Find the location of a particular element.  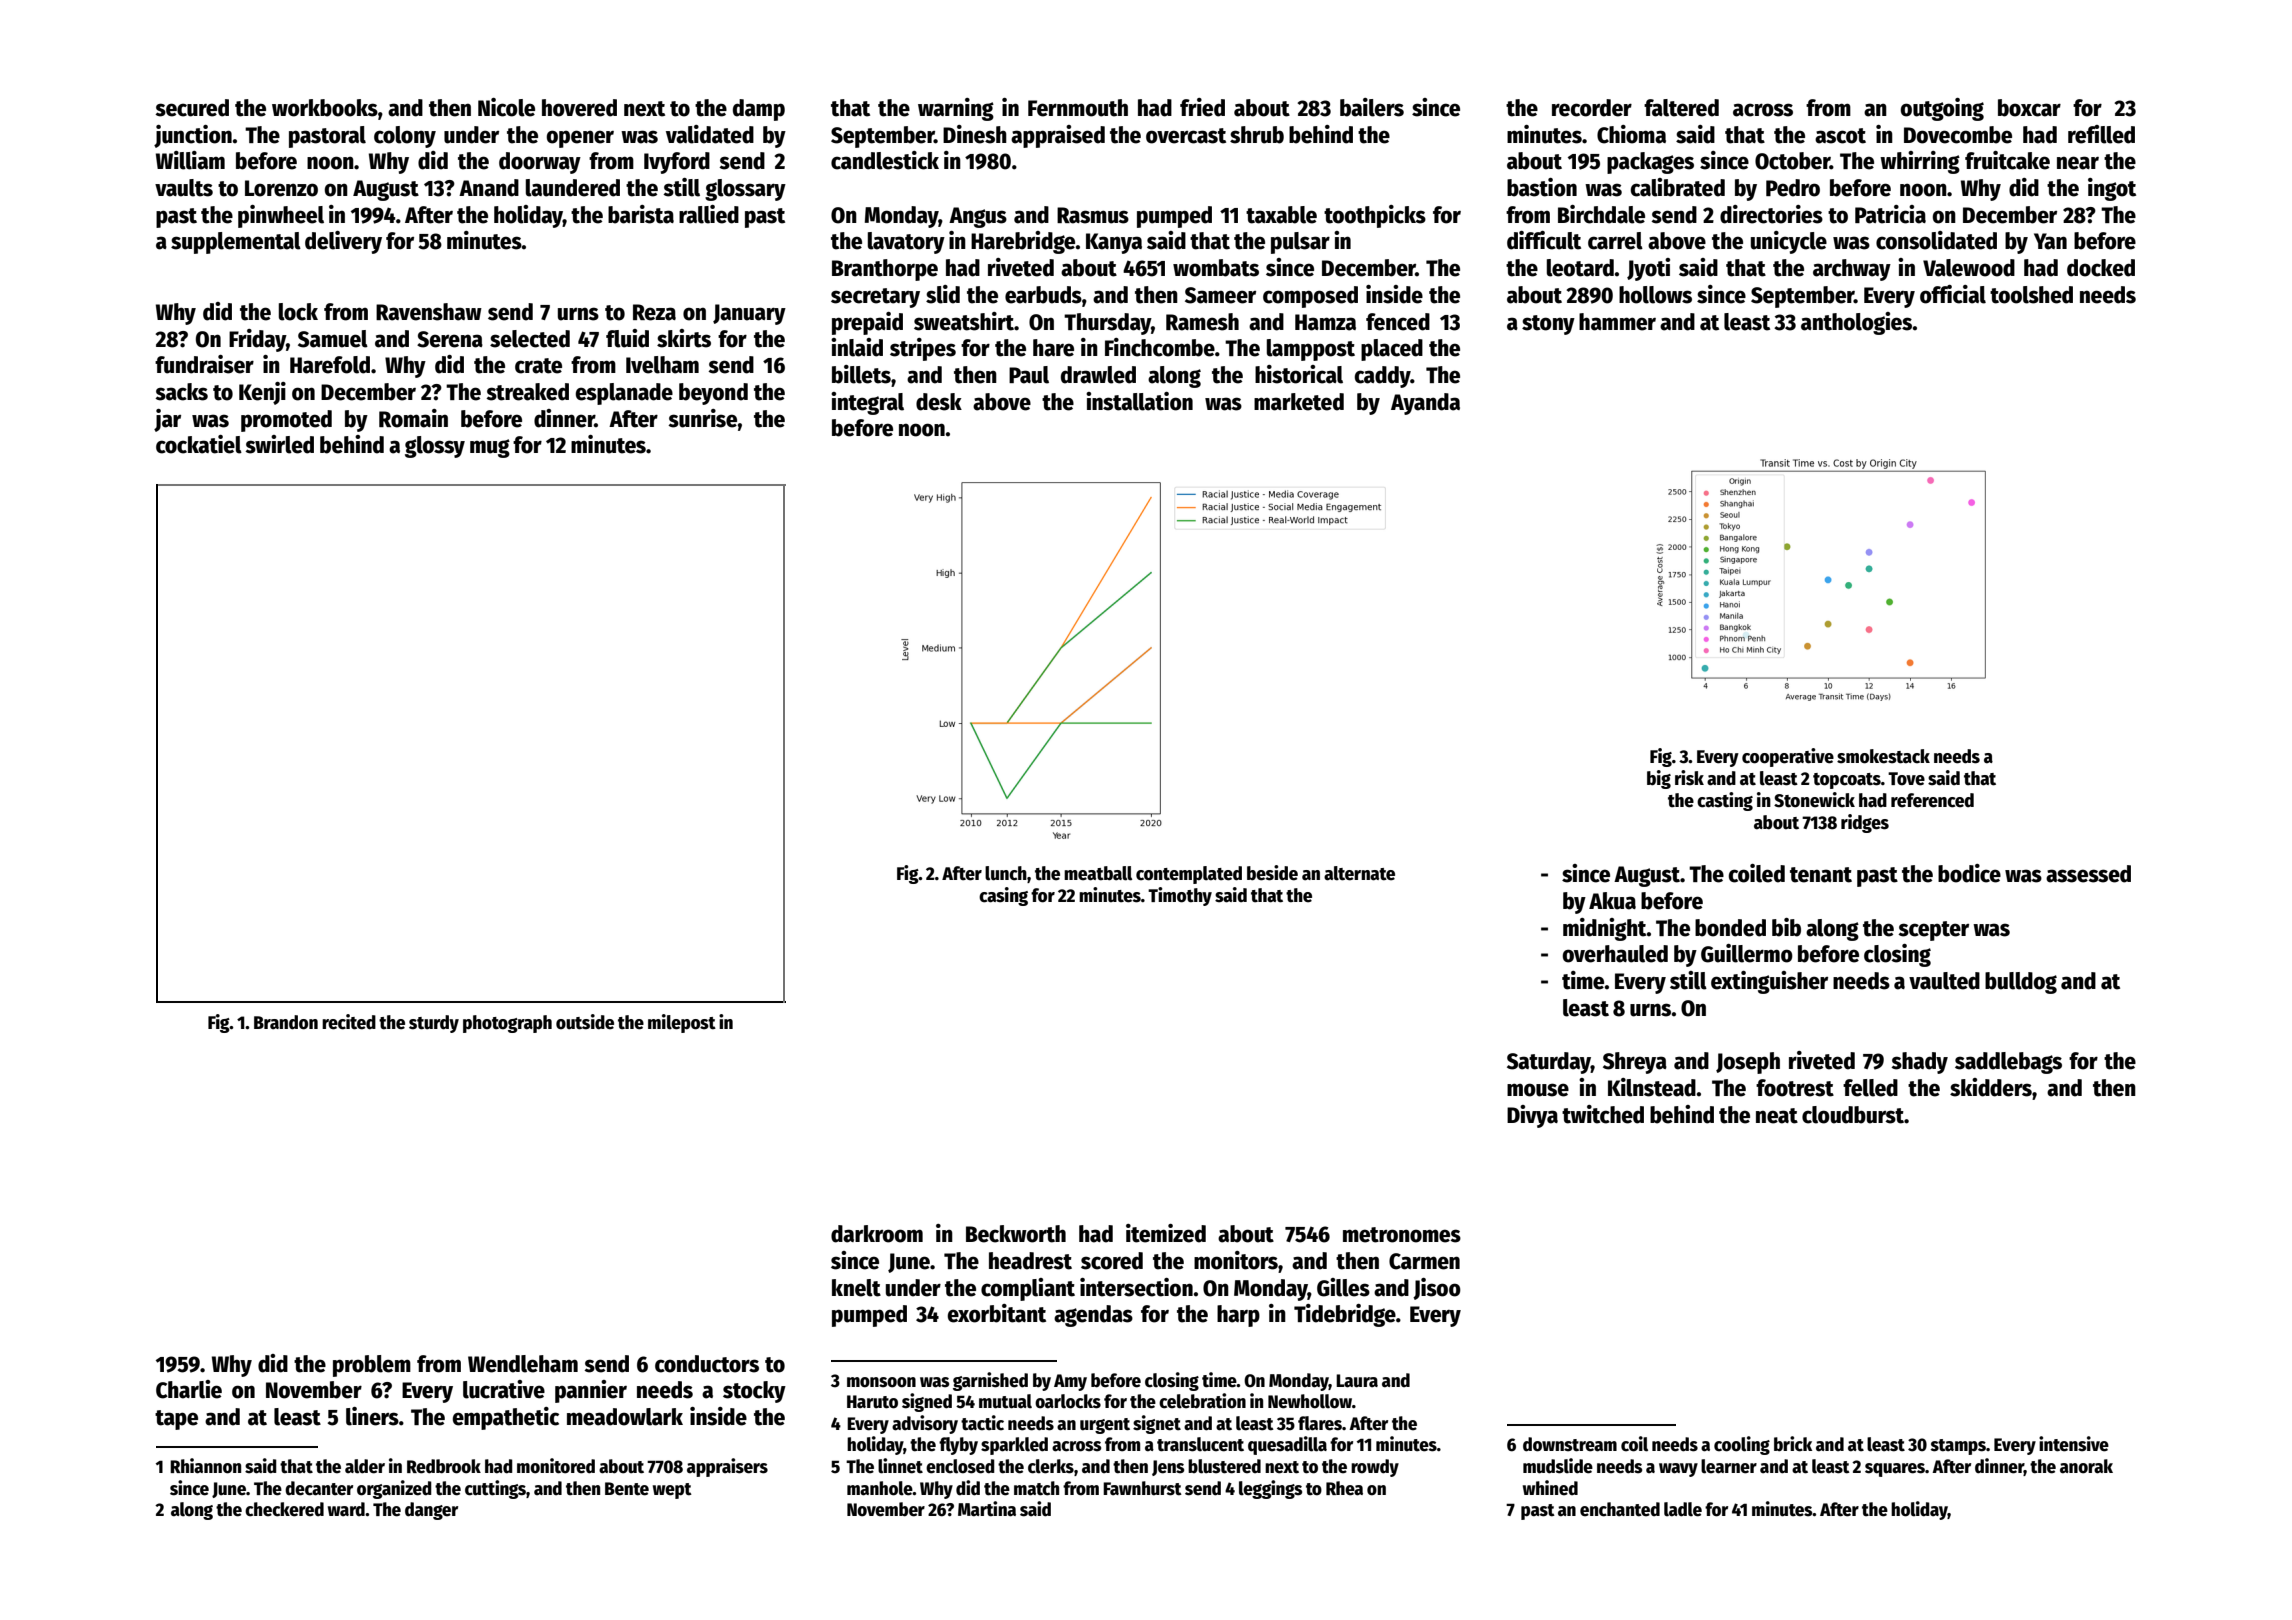

mouse is located at coordinates (1538, 1090).
